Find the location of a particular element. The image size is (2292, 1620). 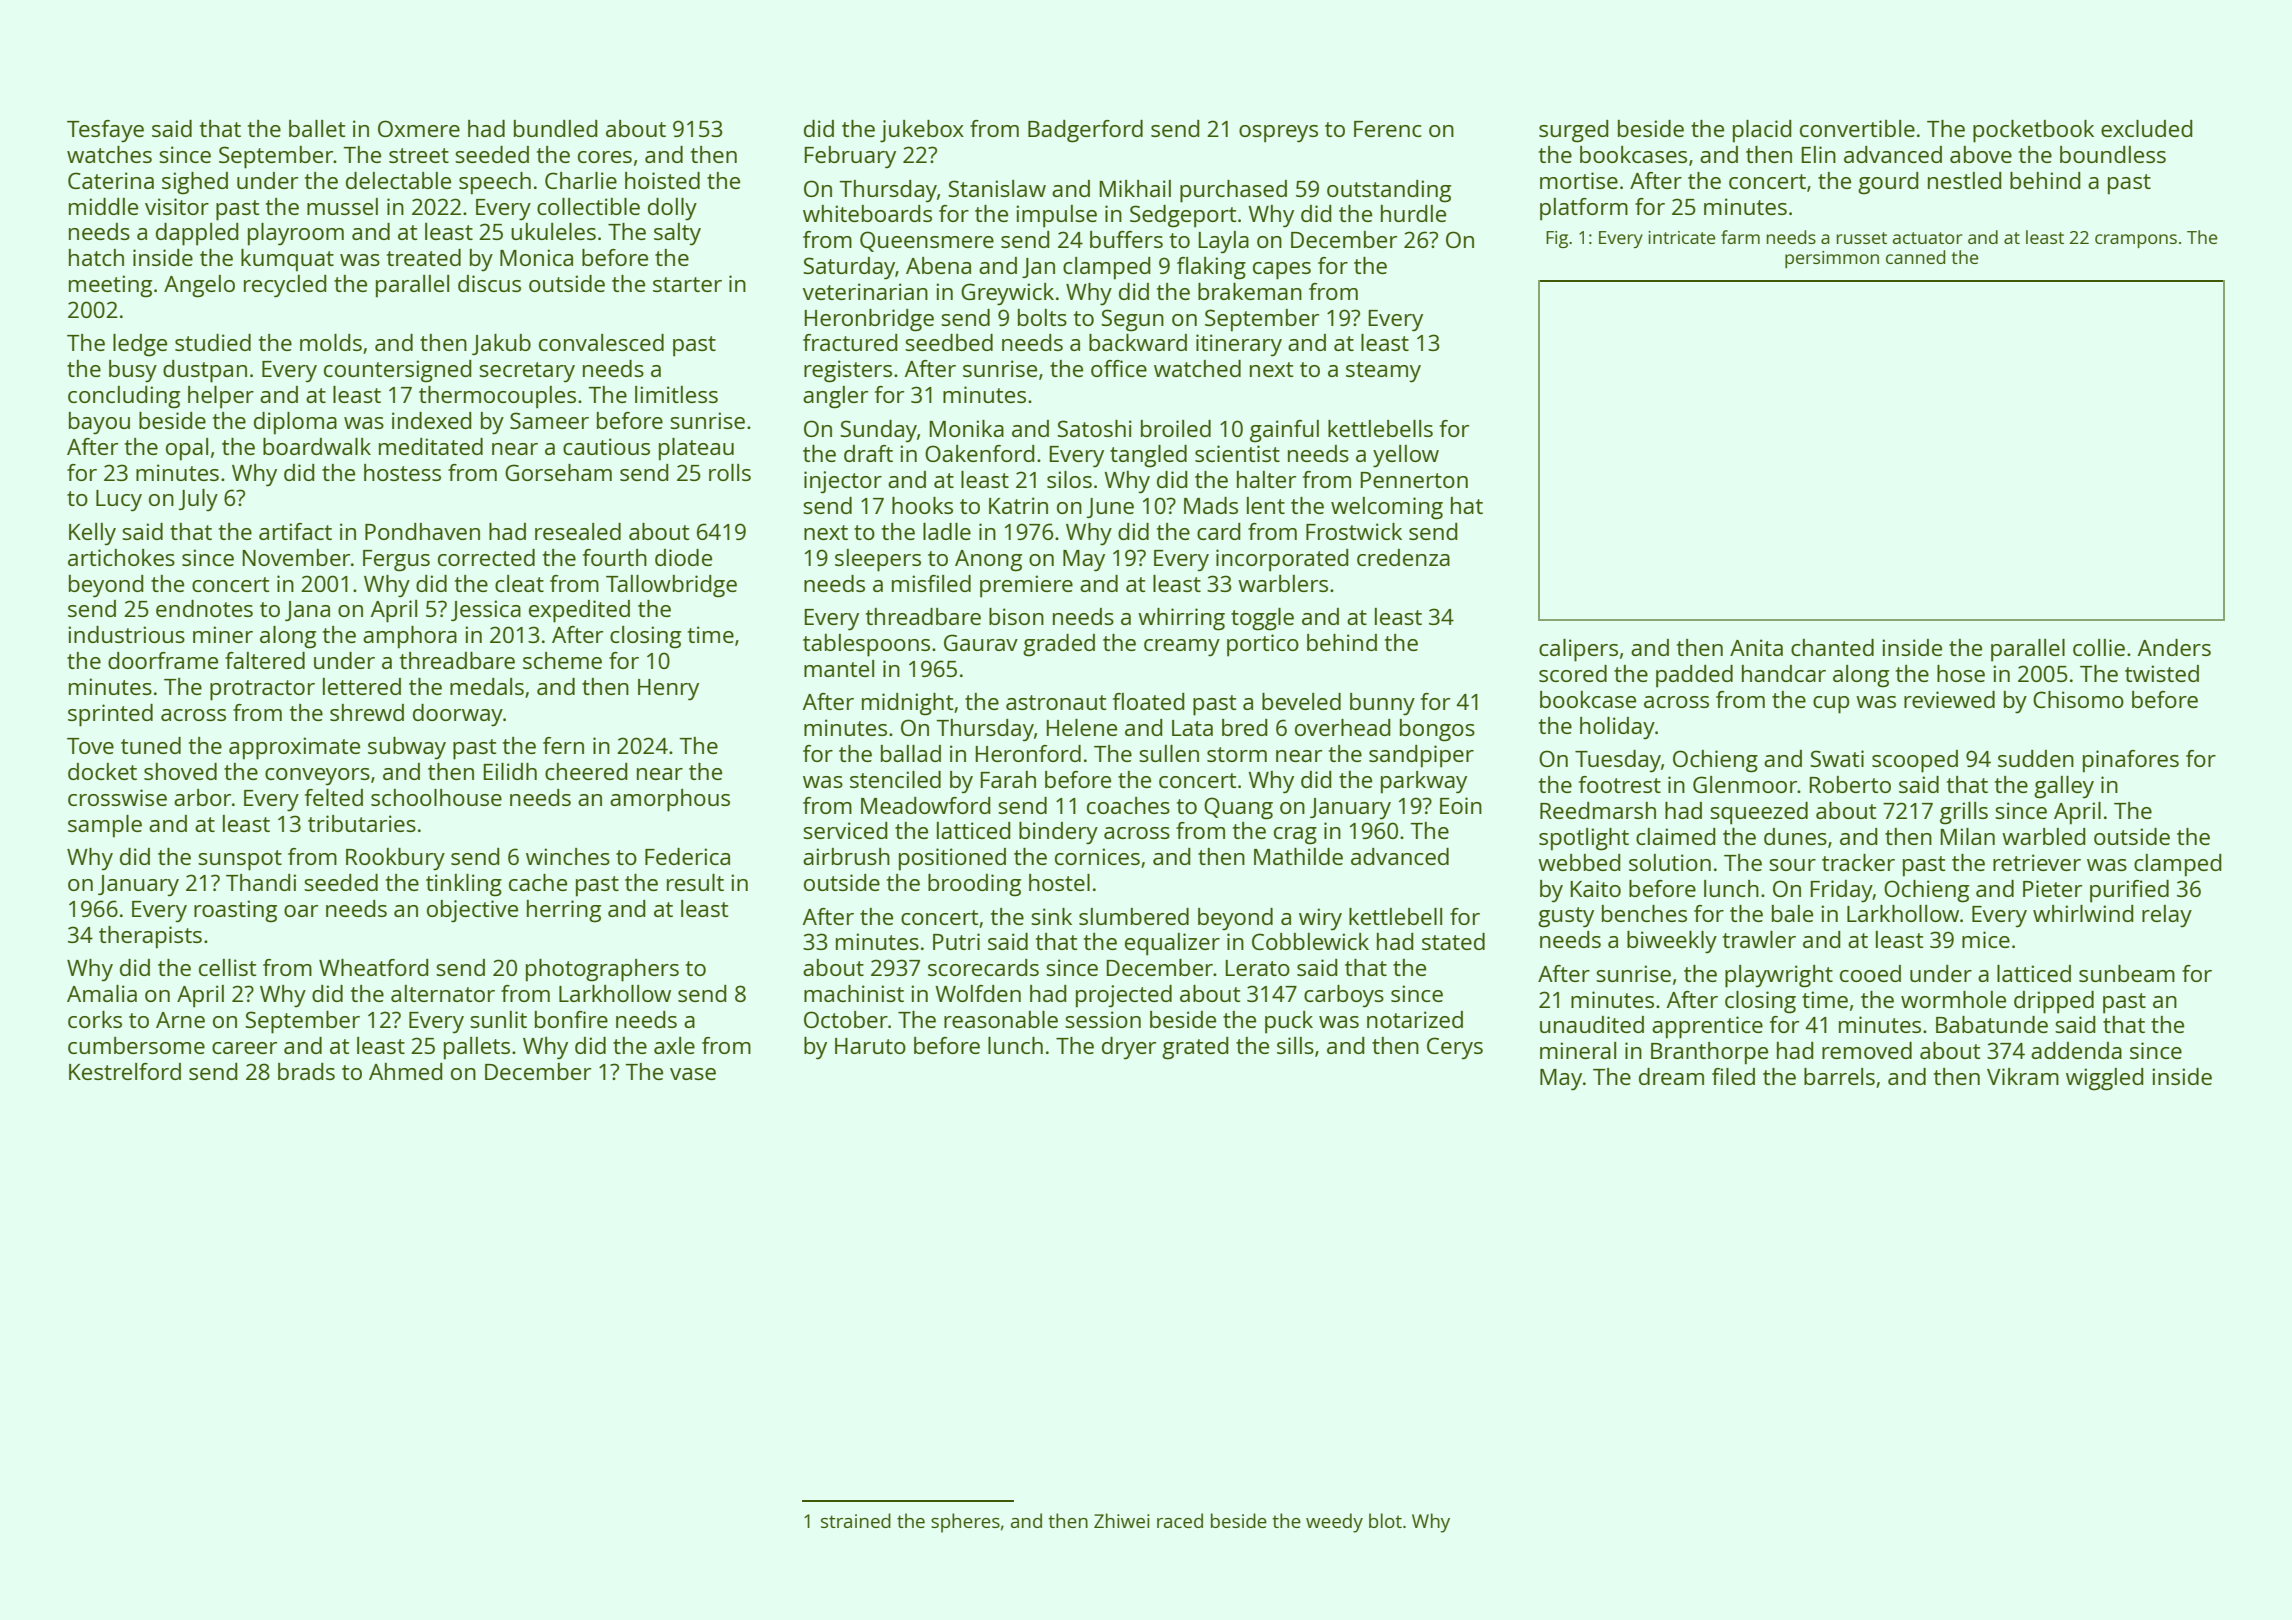

purchased is located at coordinates (1233, 191).
